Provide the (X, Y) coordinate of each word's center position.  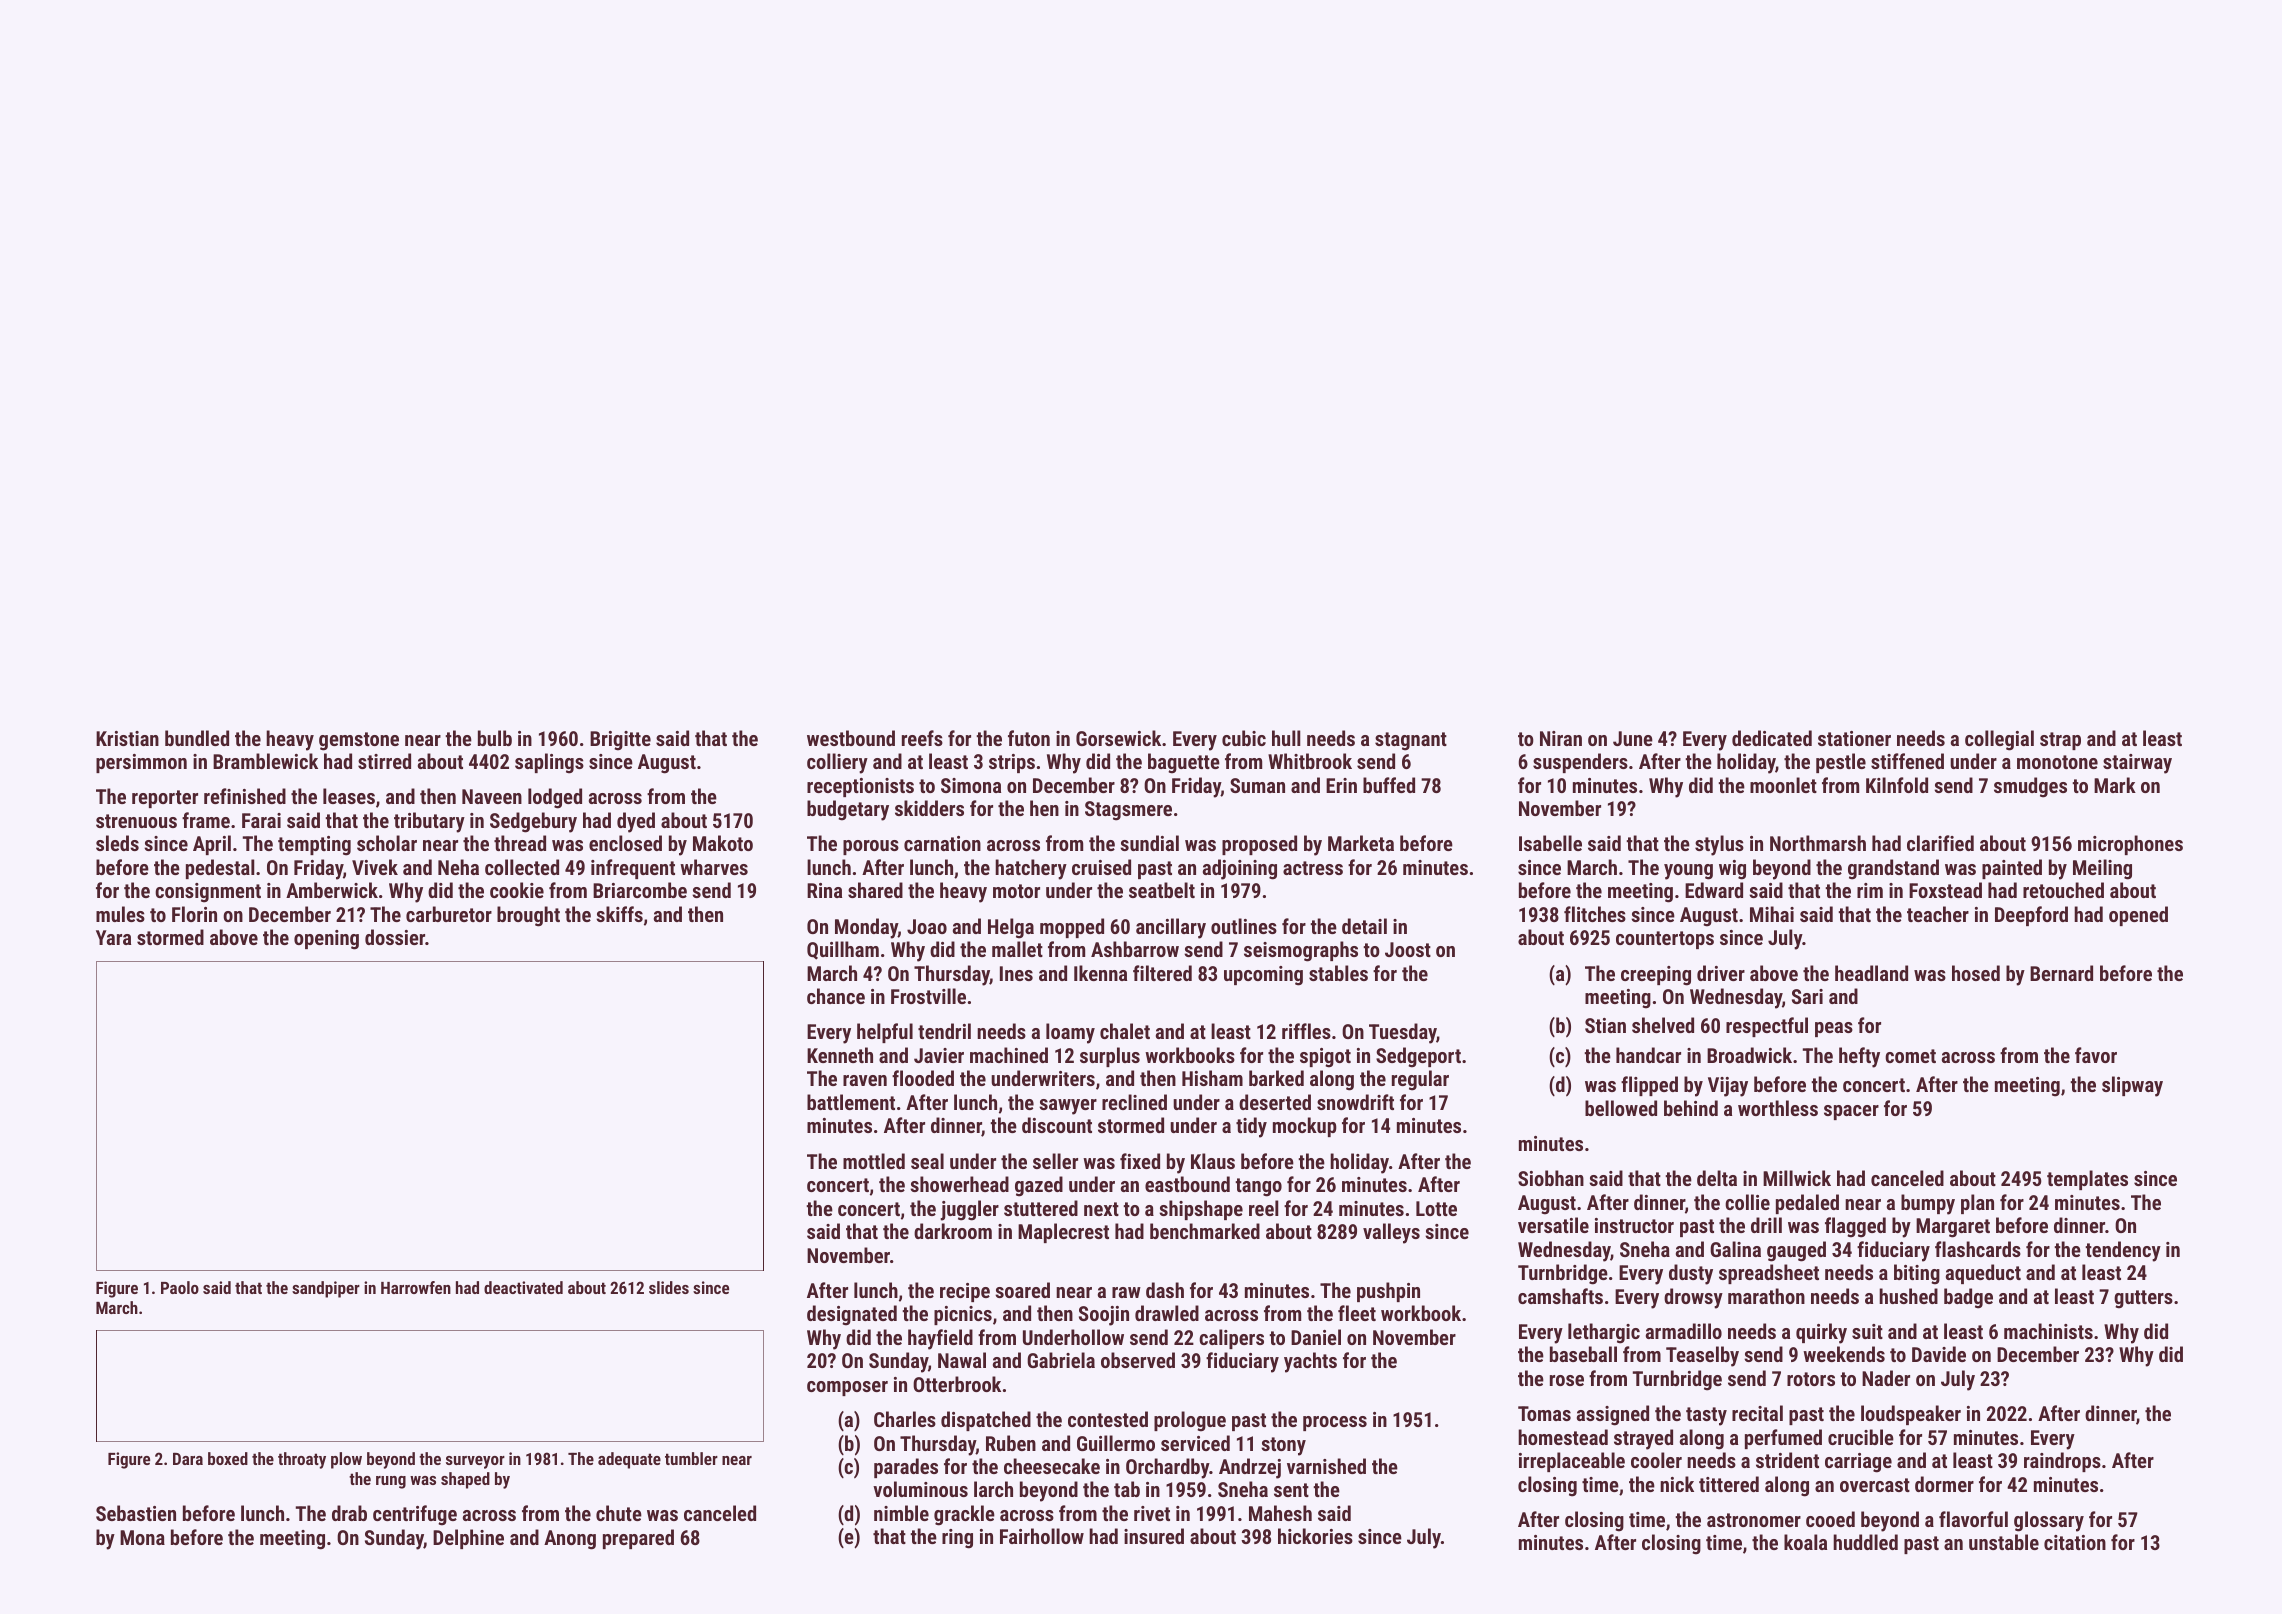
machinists (2048, 1331)
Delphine (468, 1539)
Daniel (1316, 1337)
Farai (261, 820)
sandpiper (326, 1289)
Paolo (180, 1287)
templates (2087, 1180)
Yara (113, 937)
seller (1055, 1161)
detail (1364, 926)
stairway (2137, 764)
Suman (1257, 785)
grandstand (1893, 869)
